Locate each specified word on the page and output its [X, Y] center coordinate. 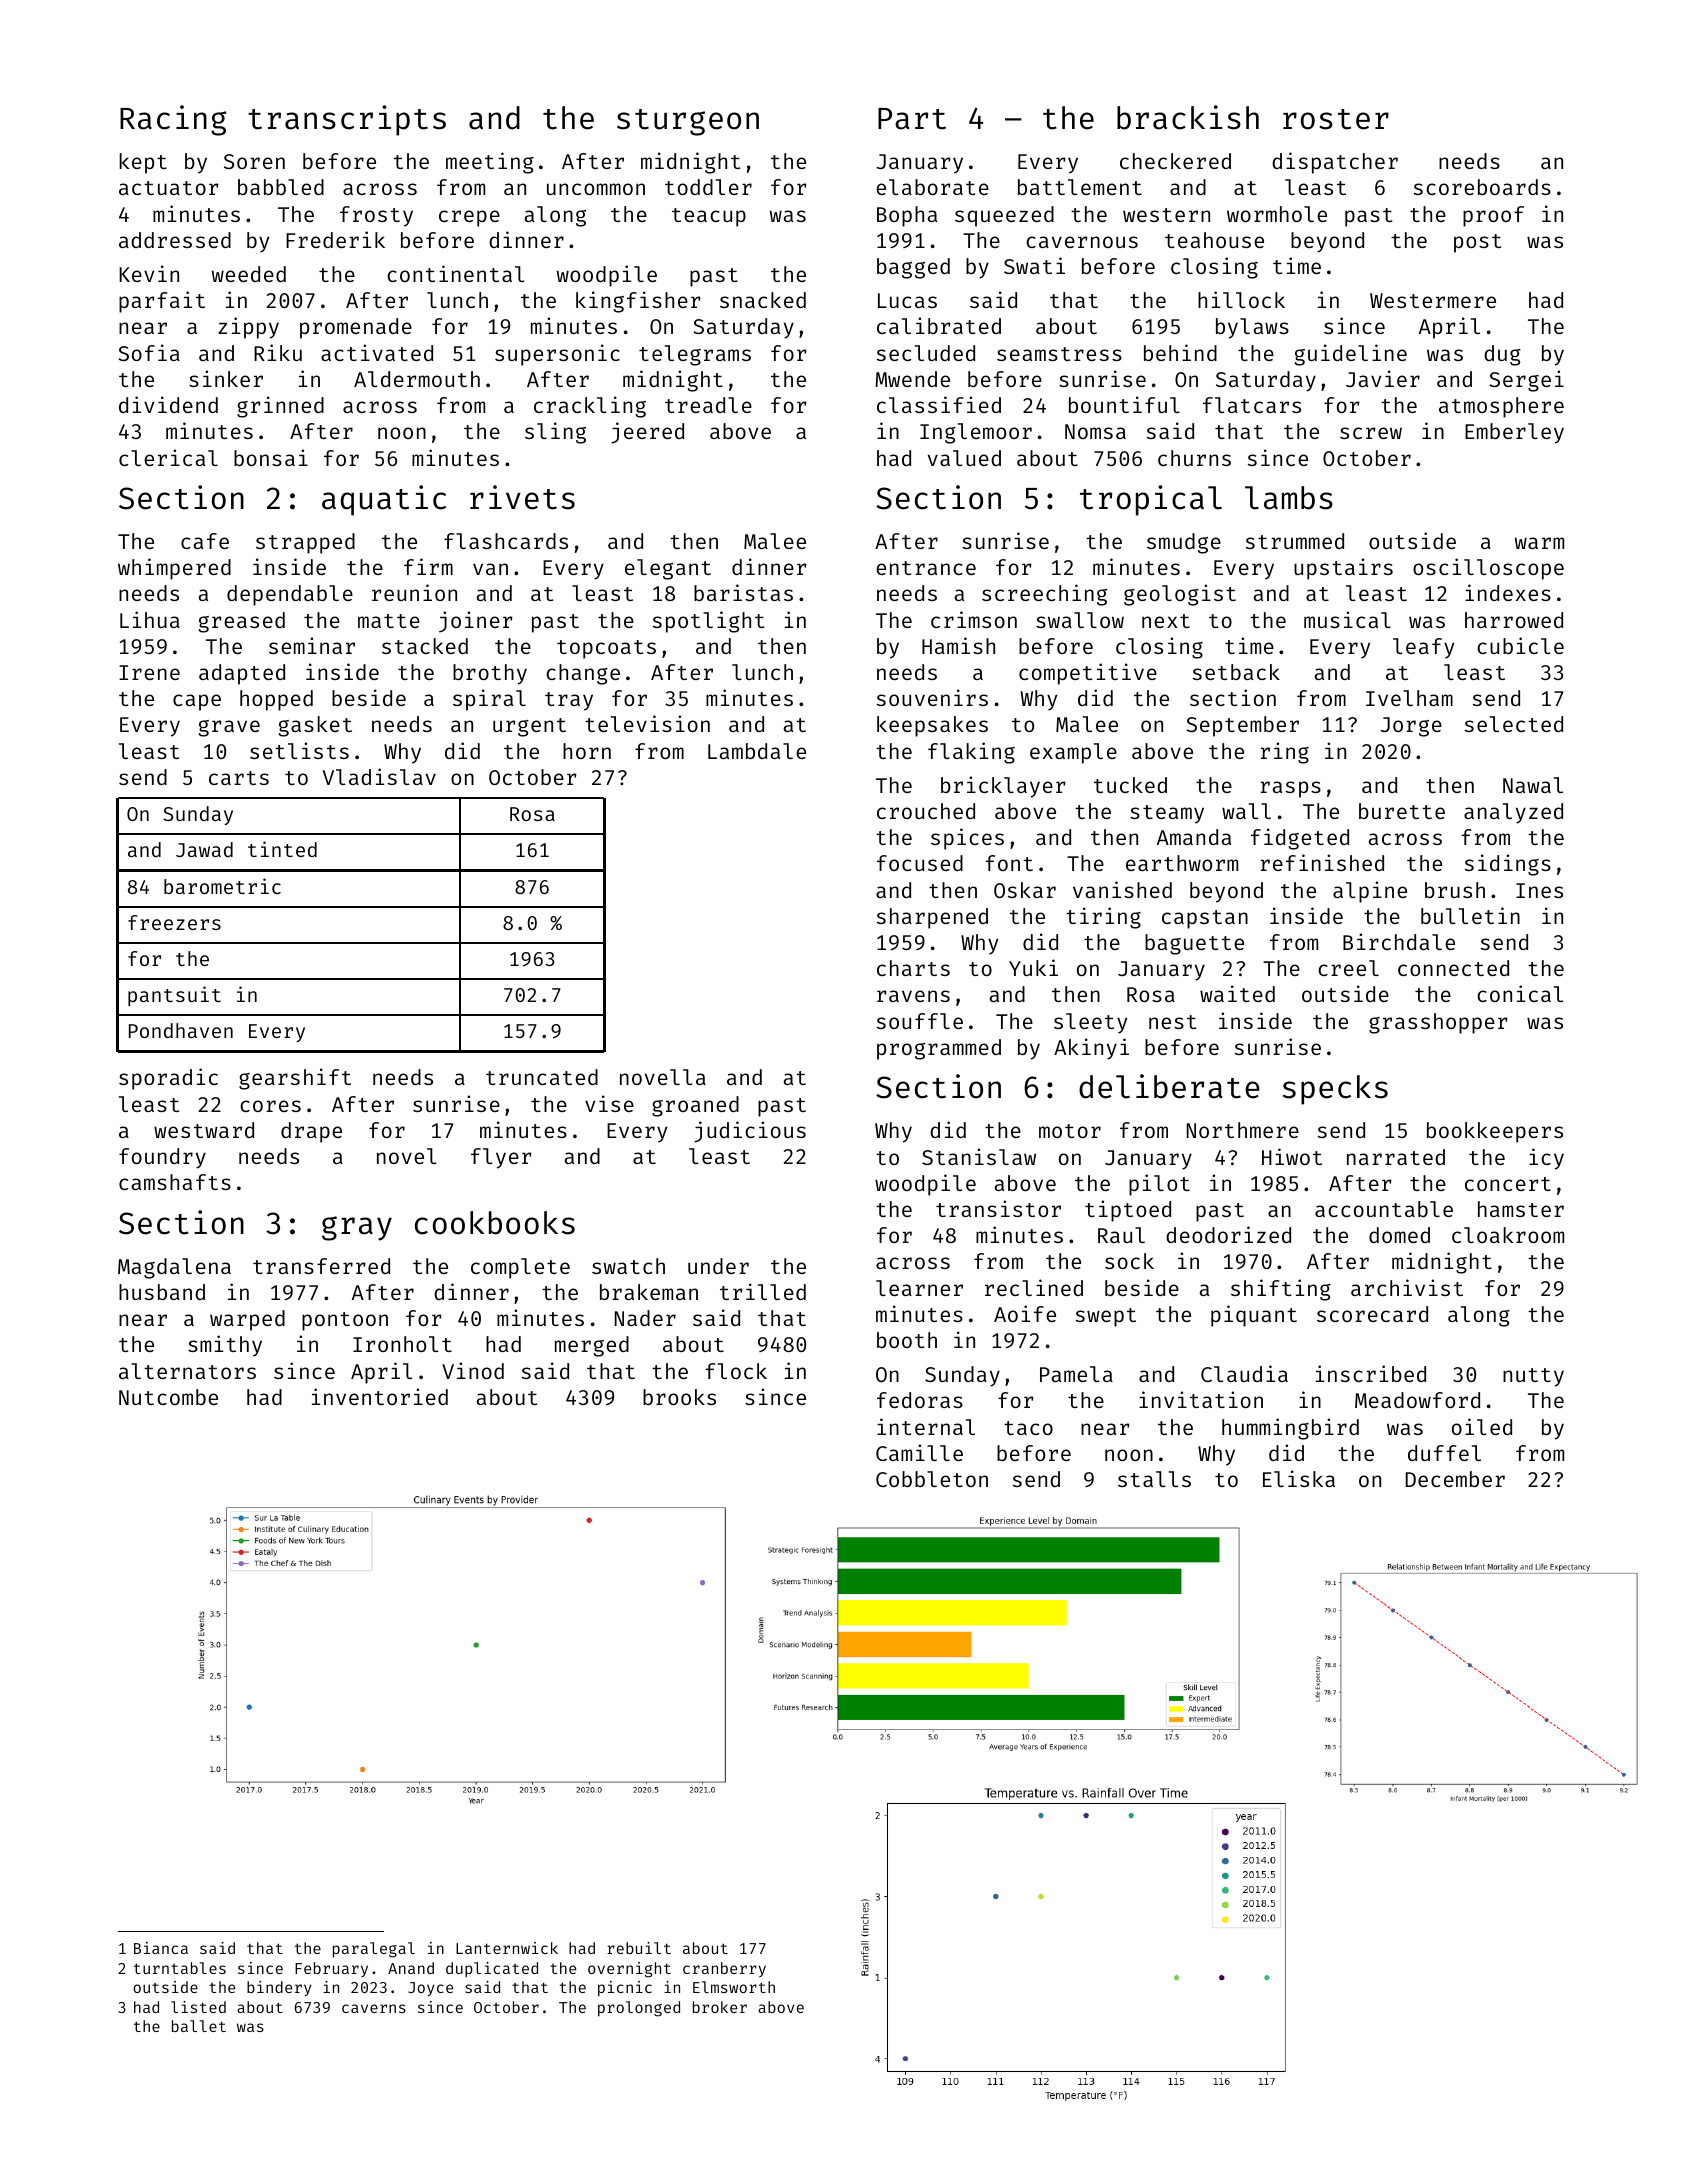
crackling [590, 407]
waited [1237, 993]
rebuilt [639, 1948]
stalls [1154, 1479]
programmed [939, 1049]
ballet [199, 2026]
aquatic [384, 500]
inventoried [380, 1396]
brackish [1188, 117]
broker [720, 2007]
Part [912, 119]
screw [1371, 433]
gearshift [295, 1079]
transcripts [347, 120]
